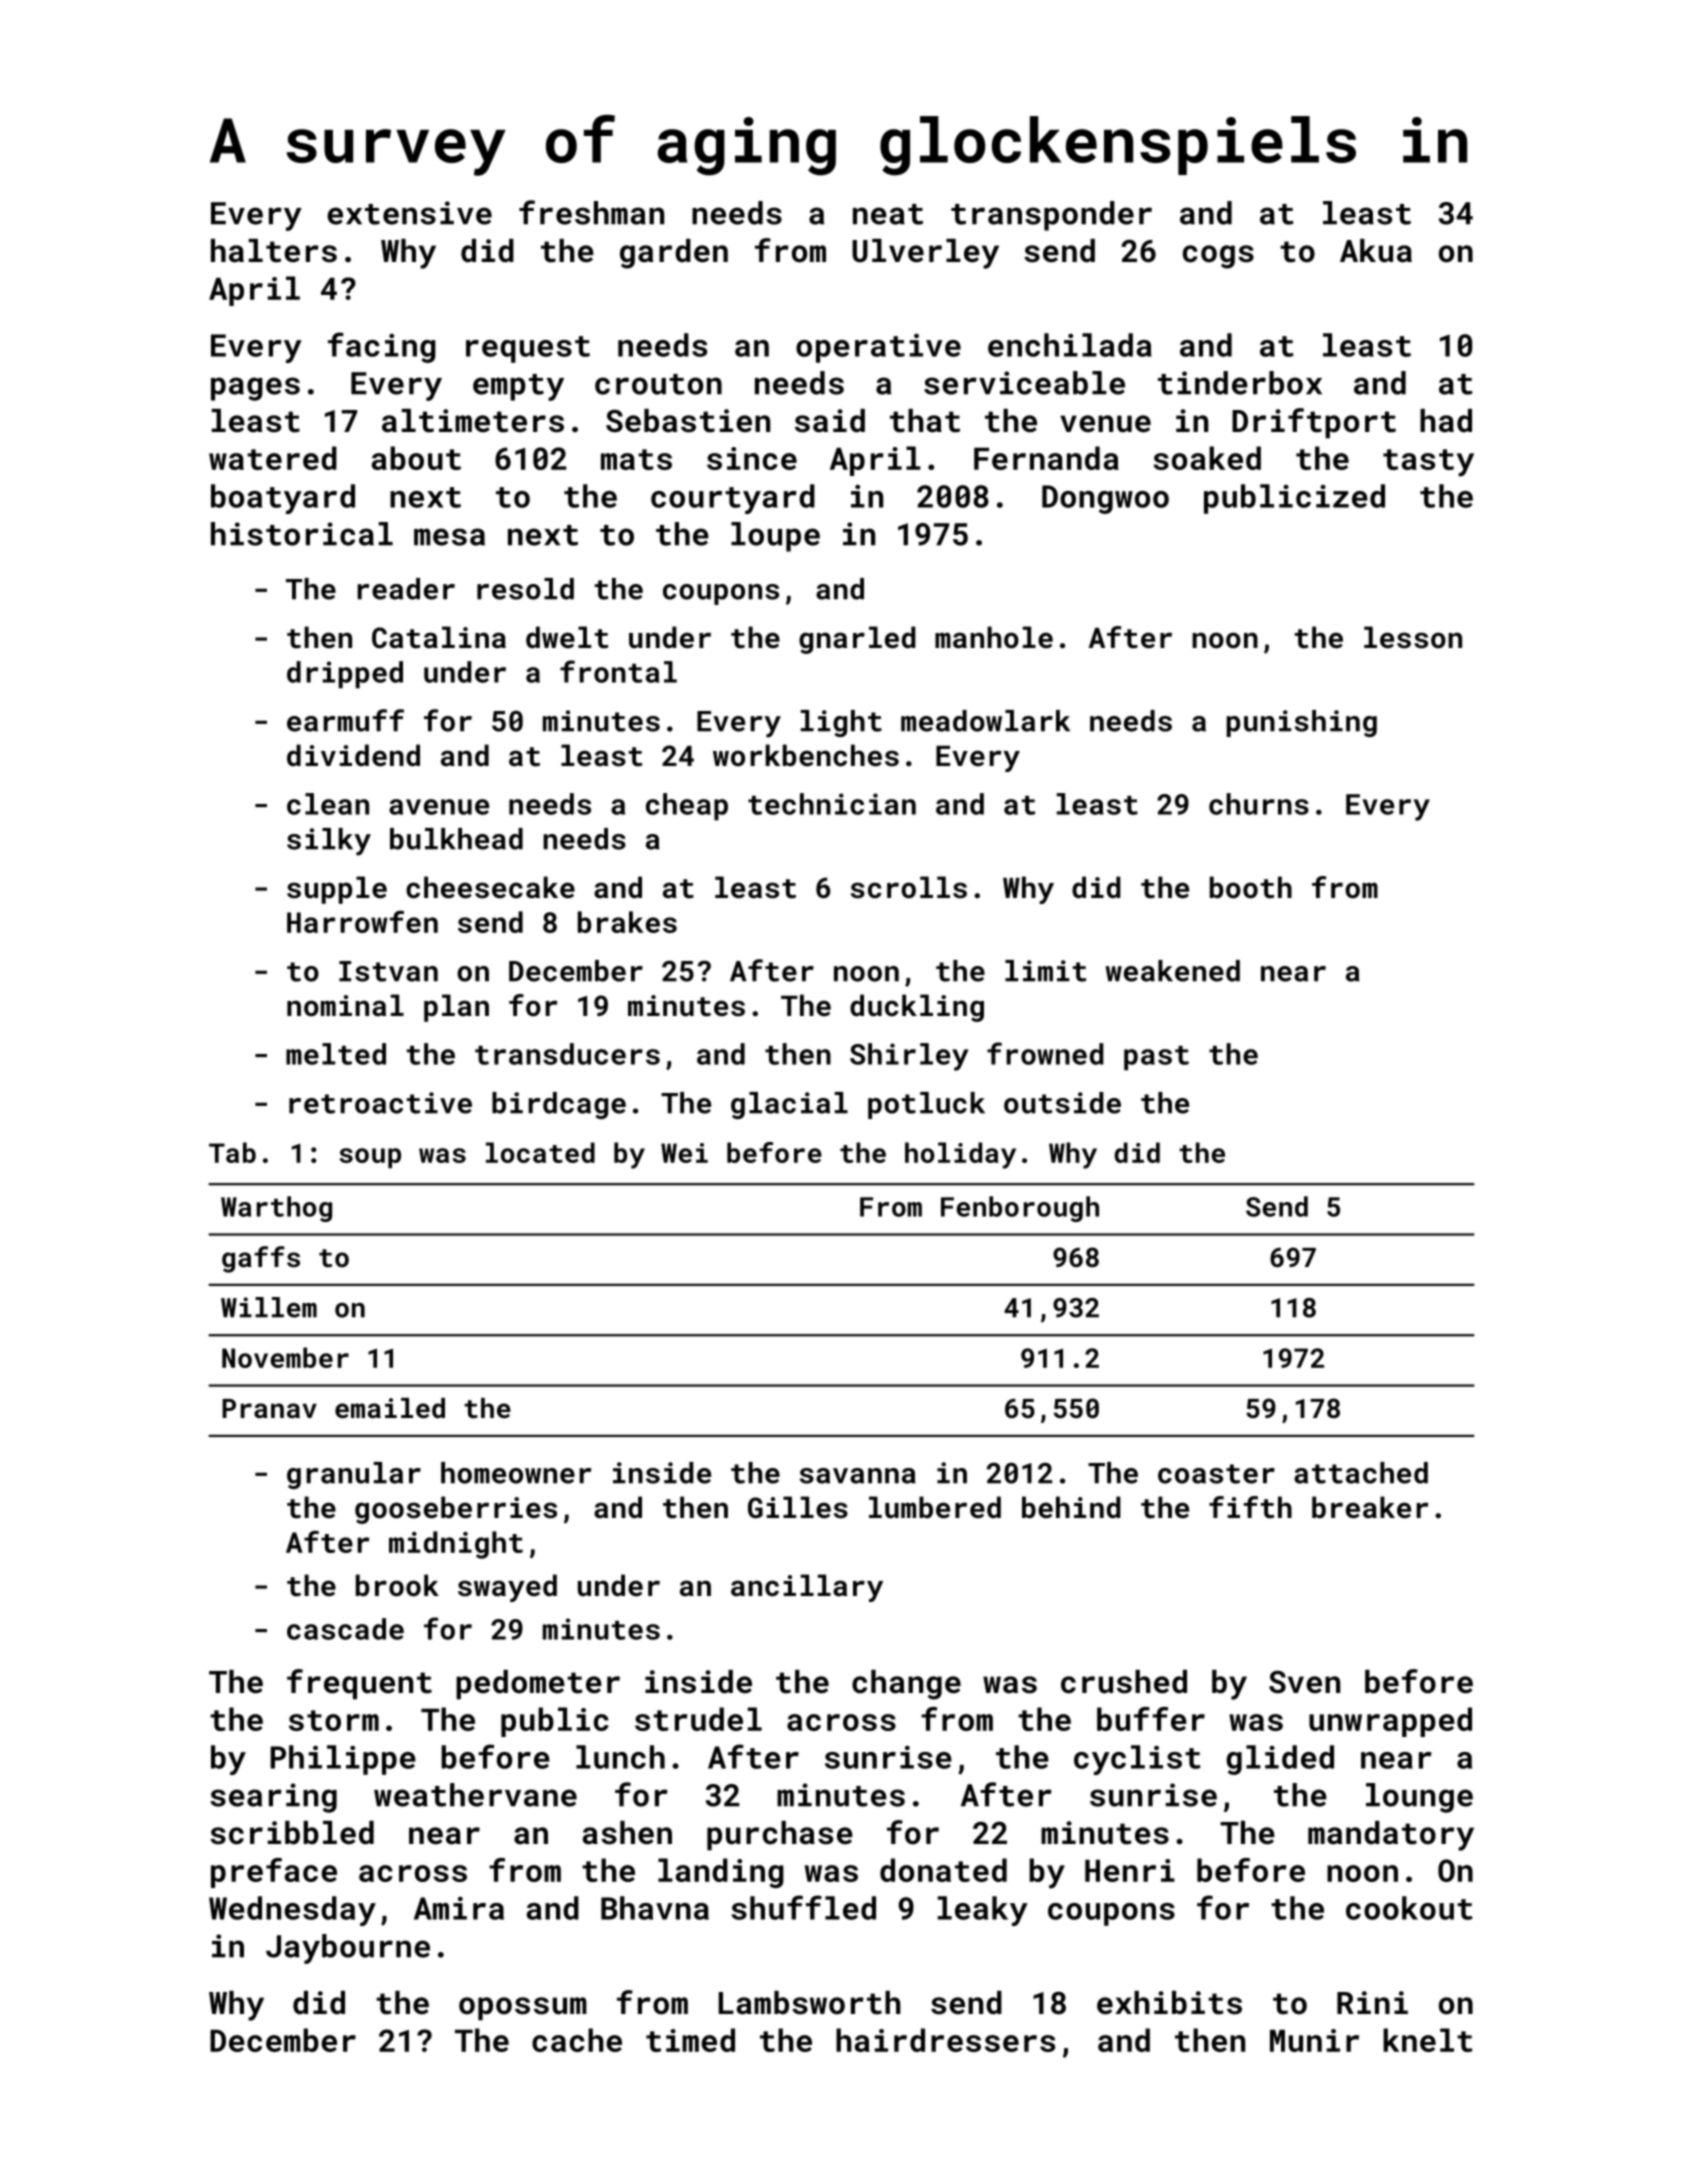 The height and width of the page is (2178, 1683). What do you see at coordinates (1370, 1507) in the page?
I see `breaker` at bounding box center [1370, 1507].
